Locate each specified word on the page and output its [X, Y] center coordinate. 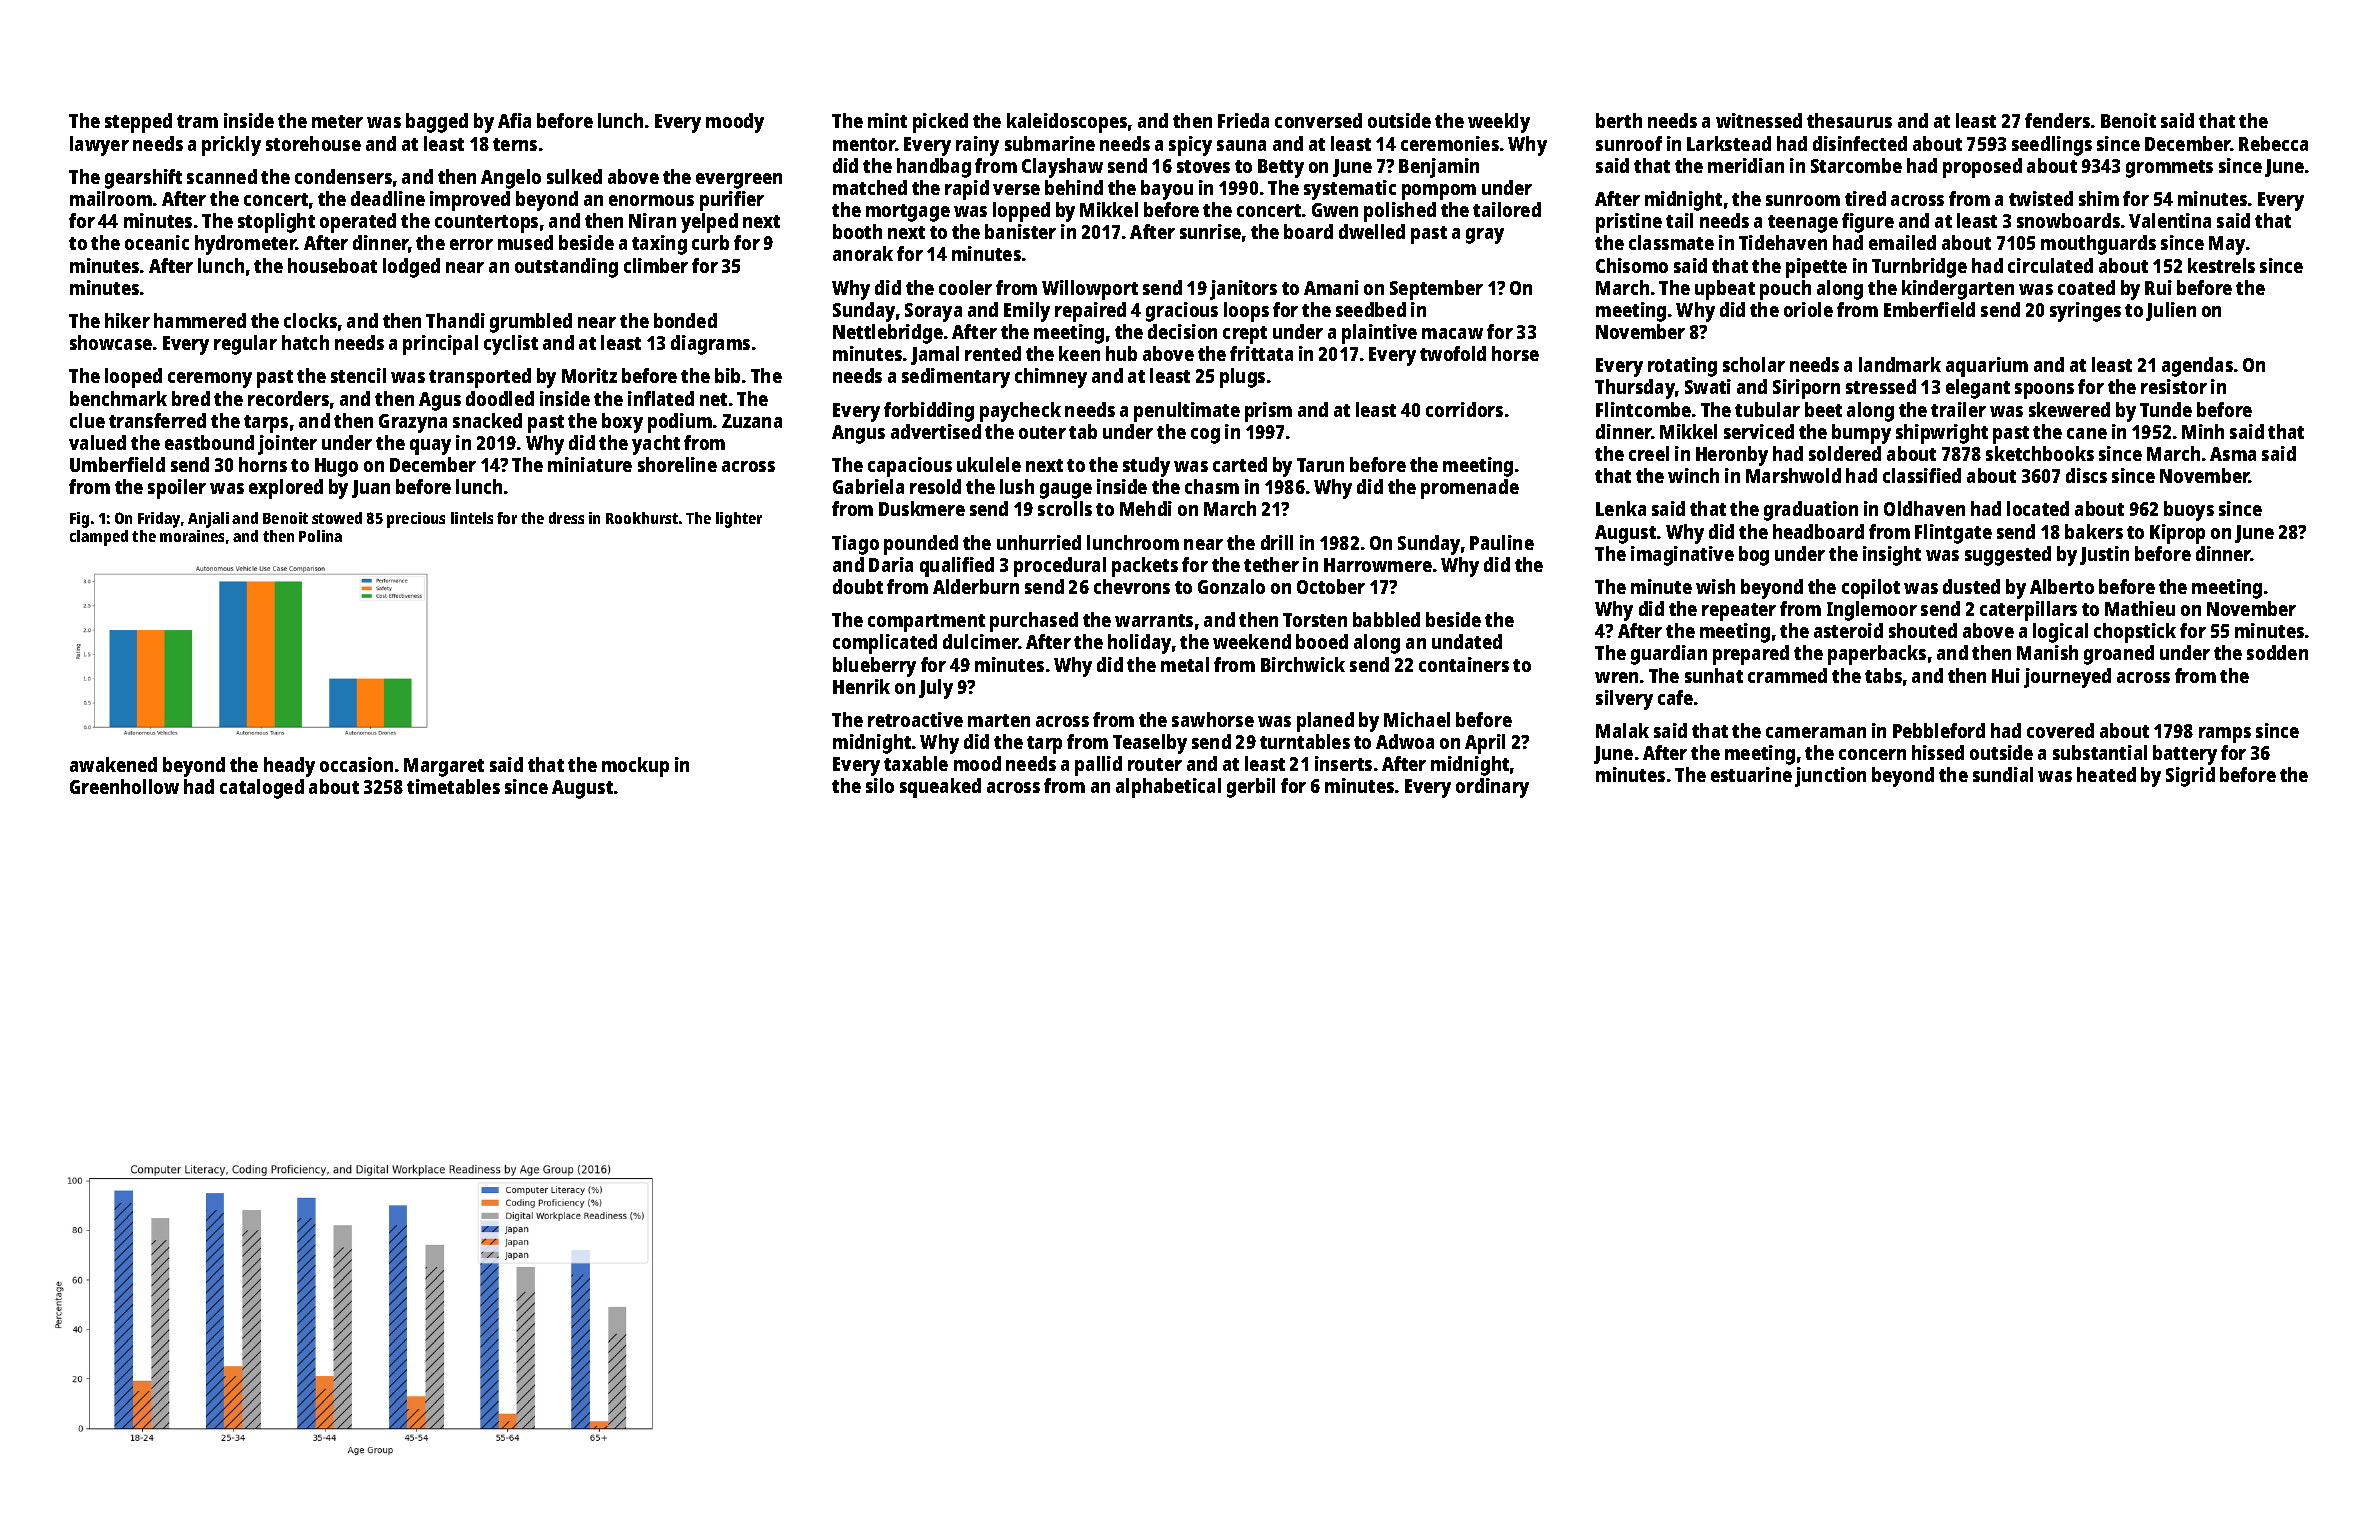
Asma [2233, 454]
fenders [2057, 120]
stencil [358, 375]
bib [727, 375]
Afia [514, 120]
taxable [916, 763]
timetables [453, 786]
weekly [1499, 123]
